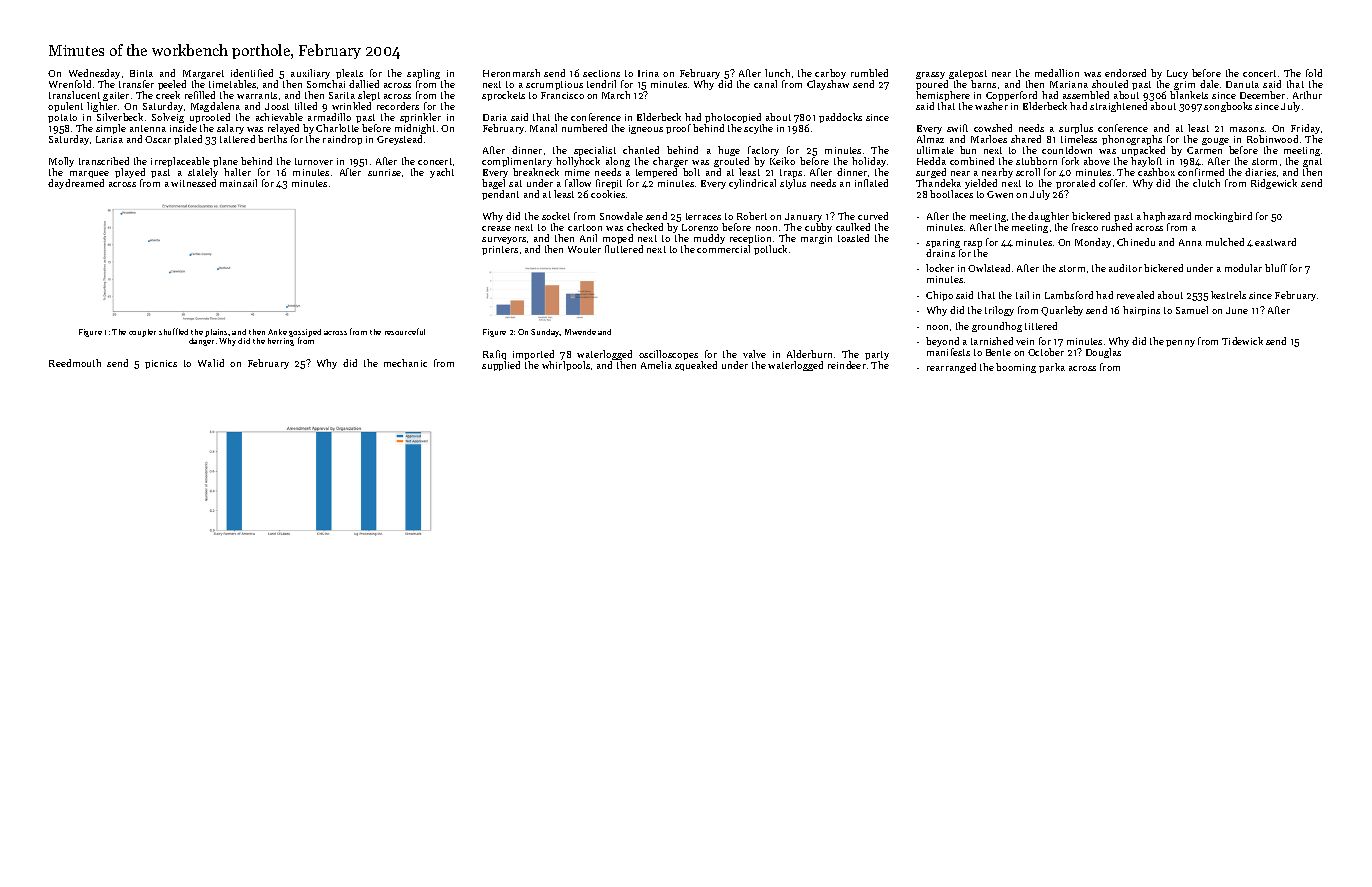 The width and height of the document is (1372, 887). I want to click on Robert, so click(752, 216).
